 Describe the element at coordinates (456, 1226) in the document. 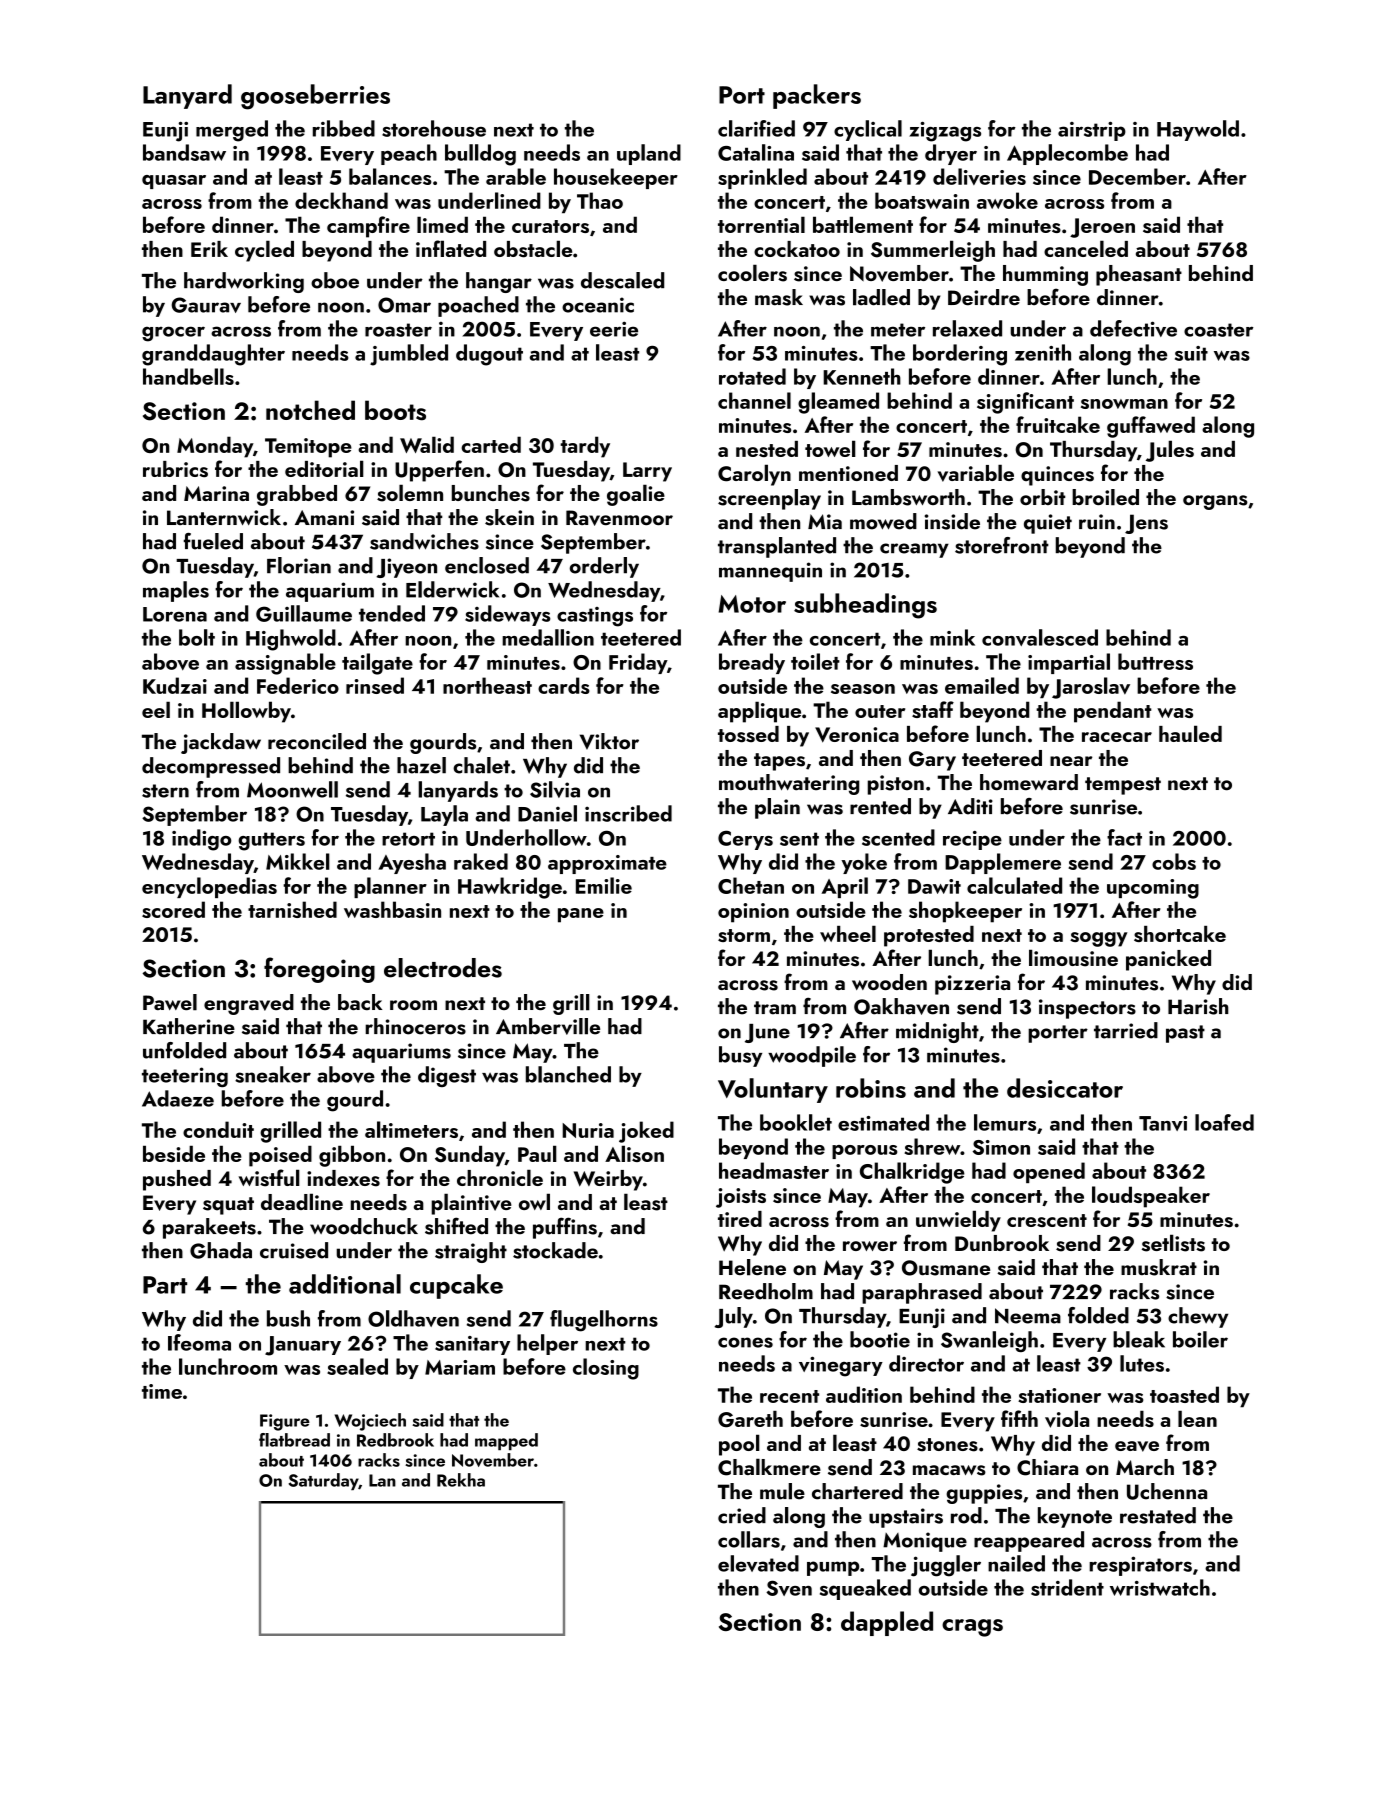

I see `shifted` at that location.
